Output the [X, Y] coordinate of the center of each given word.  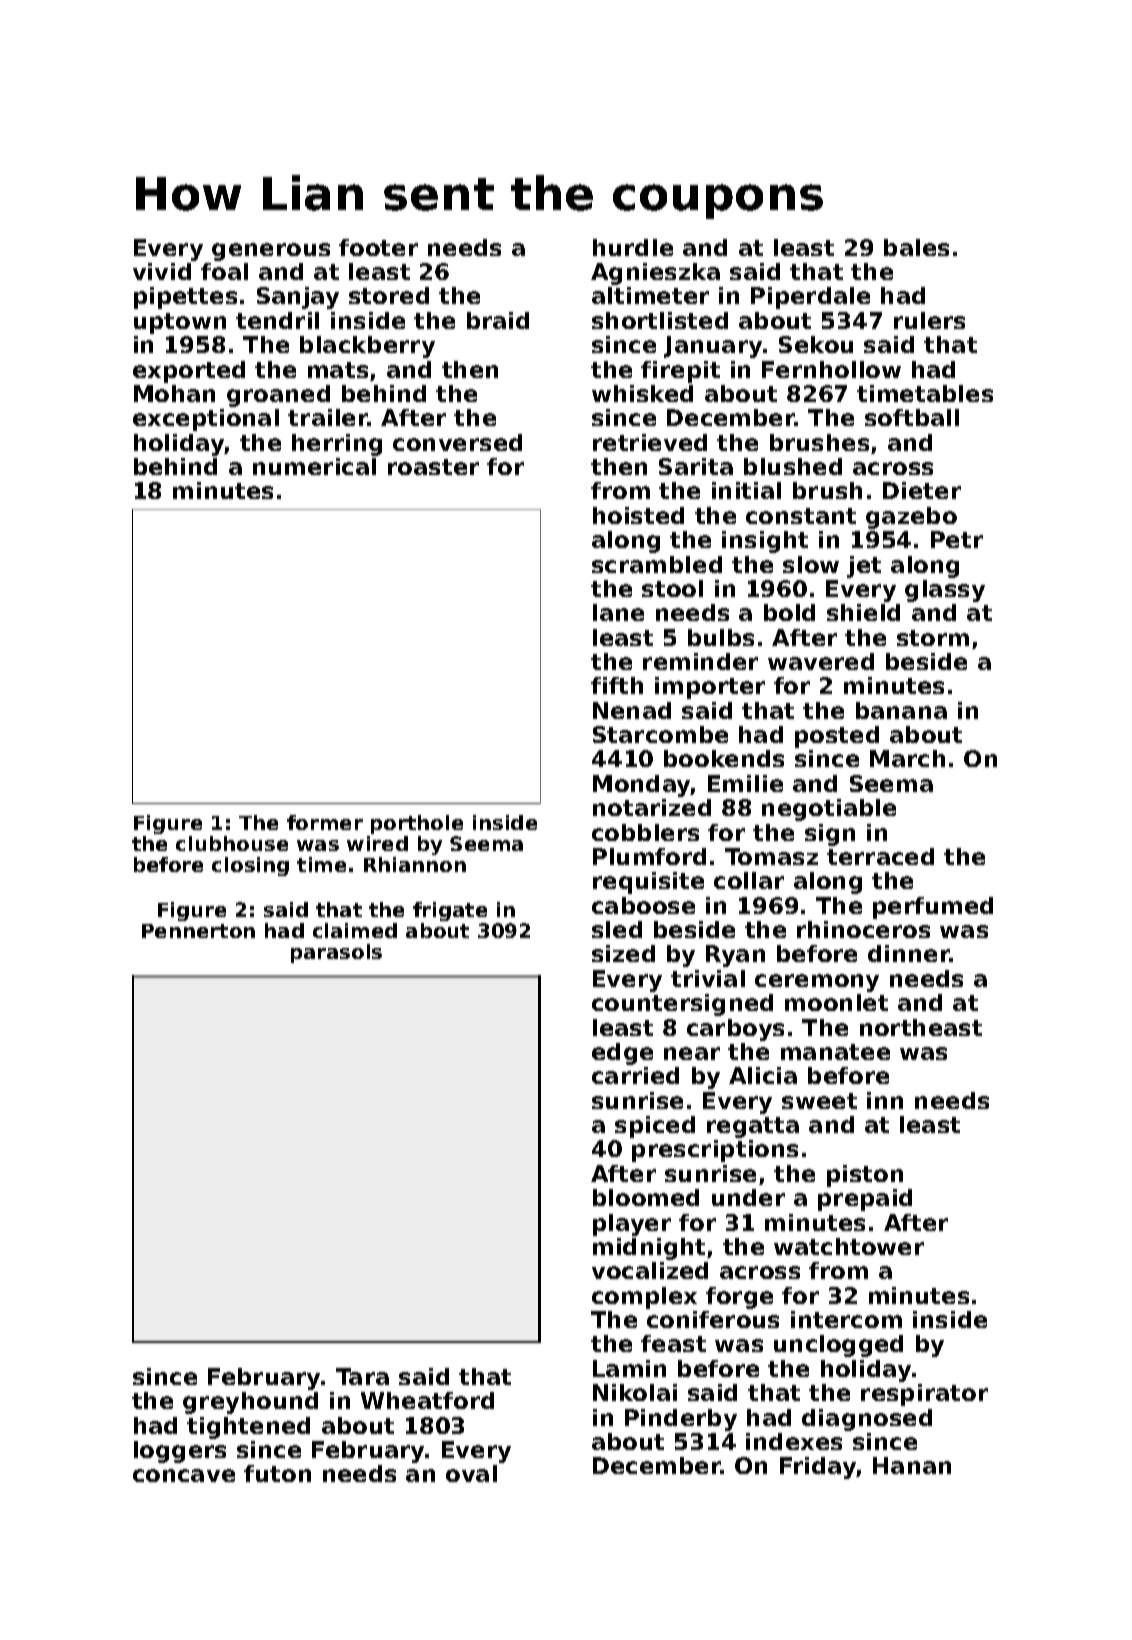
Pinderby [681, 1420]
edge [622, 1054]
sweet [819, 1101]
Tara [362, 1376]
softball [912, 417]
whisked [642, 393]
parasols [336, 953]
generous [271, 252]
